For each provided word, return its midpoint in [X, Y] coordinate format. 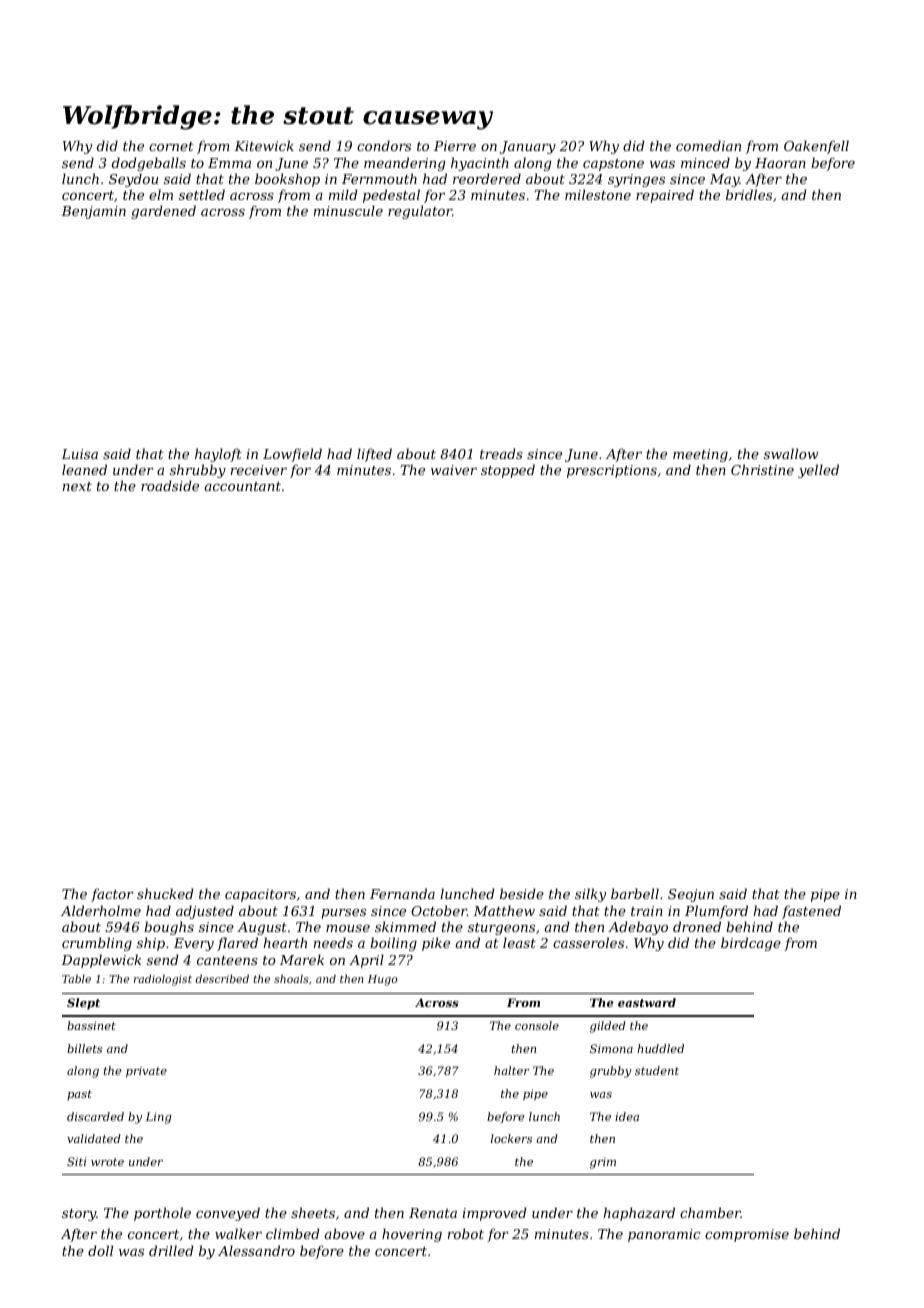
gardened [163, 212]
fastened [811, 912]
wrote [107, 1162]
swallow [791, 453]
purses [343, 914]
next [77, 486]
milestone [598, 194]
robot [466, 1233]
